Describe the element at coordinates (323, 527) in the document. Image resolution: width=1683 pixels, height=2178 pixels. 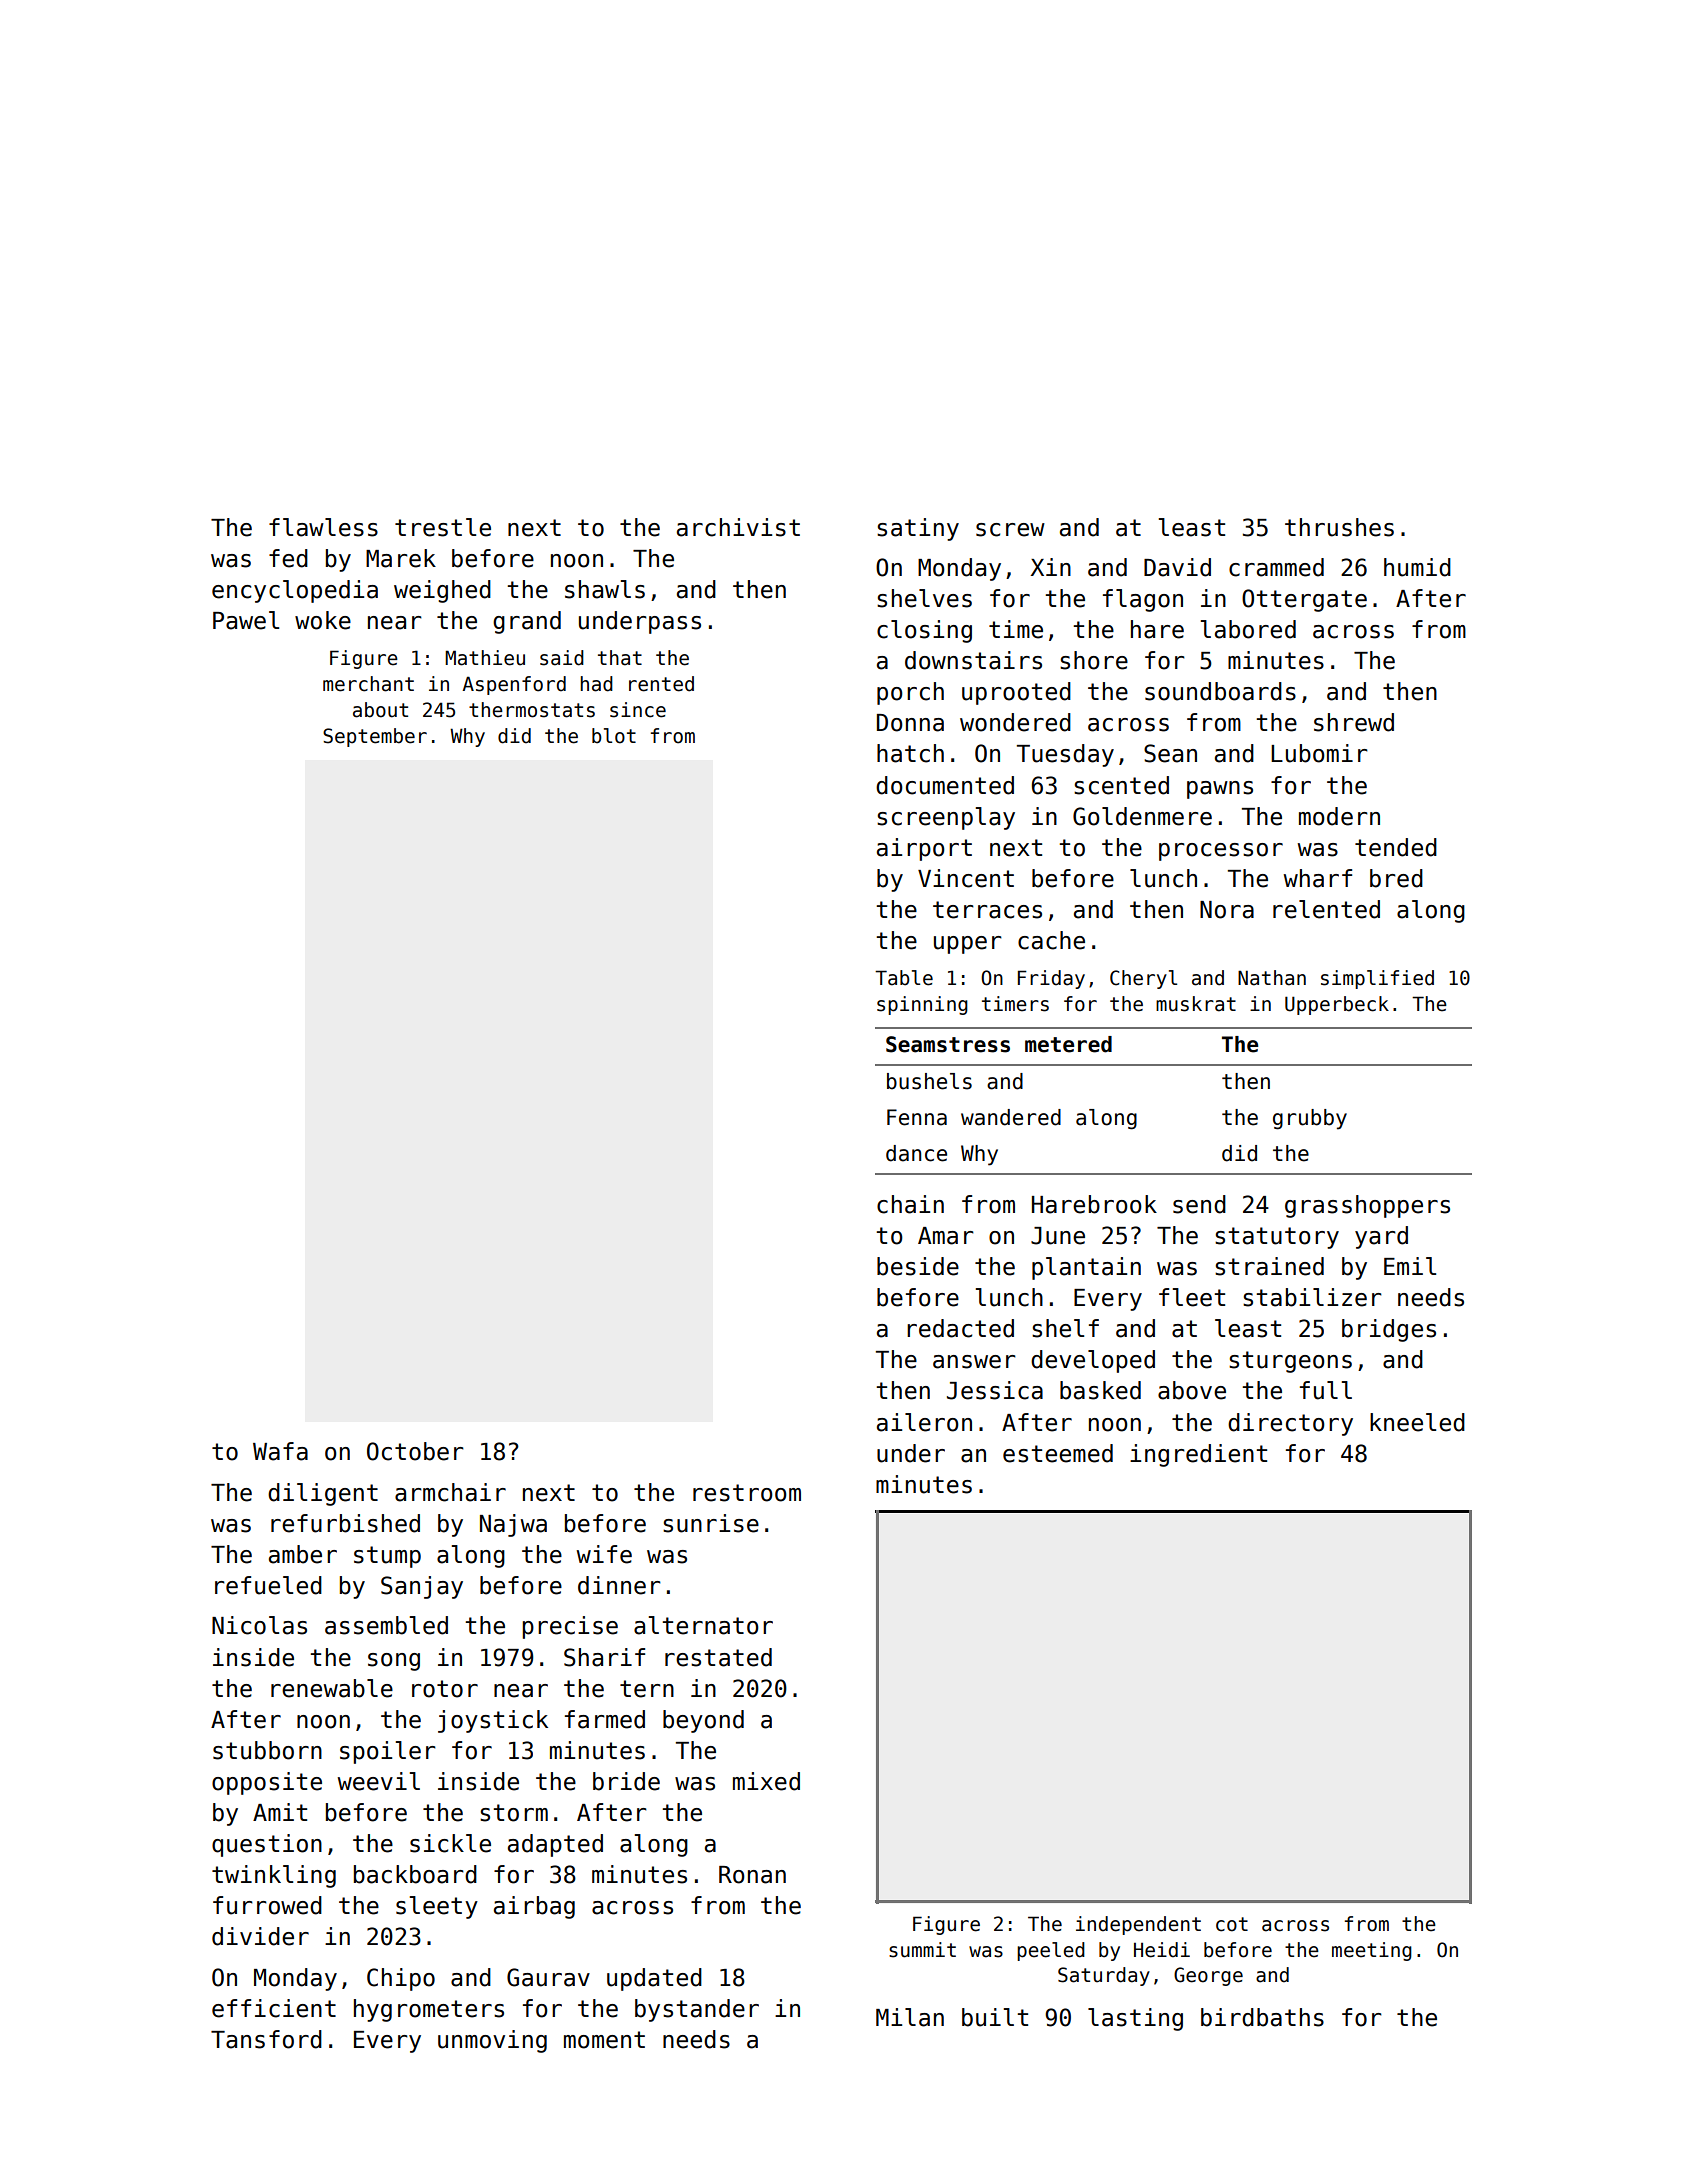
I see `flawless` at that location.
